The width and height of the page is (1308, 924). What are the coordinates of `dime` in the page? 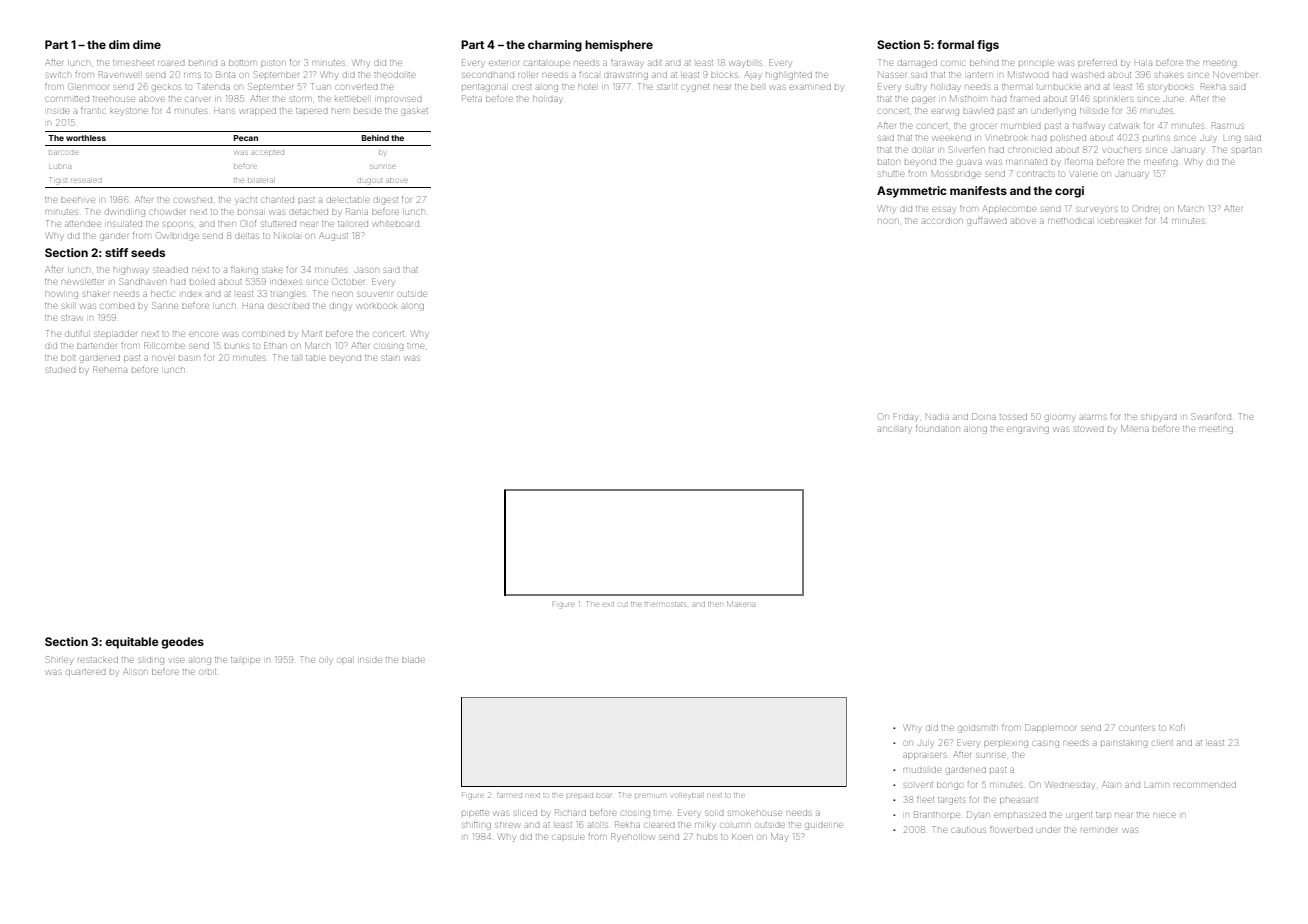 It's located at (147, 44).
